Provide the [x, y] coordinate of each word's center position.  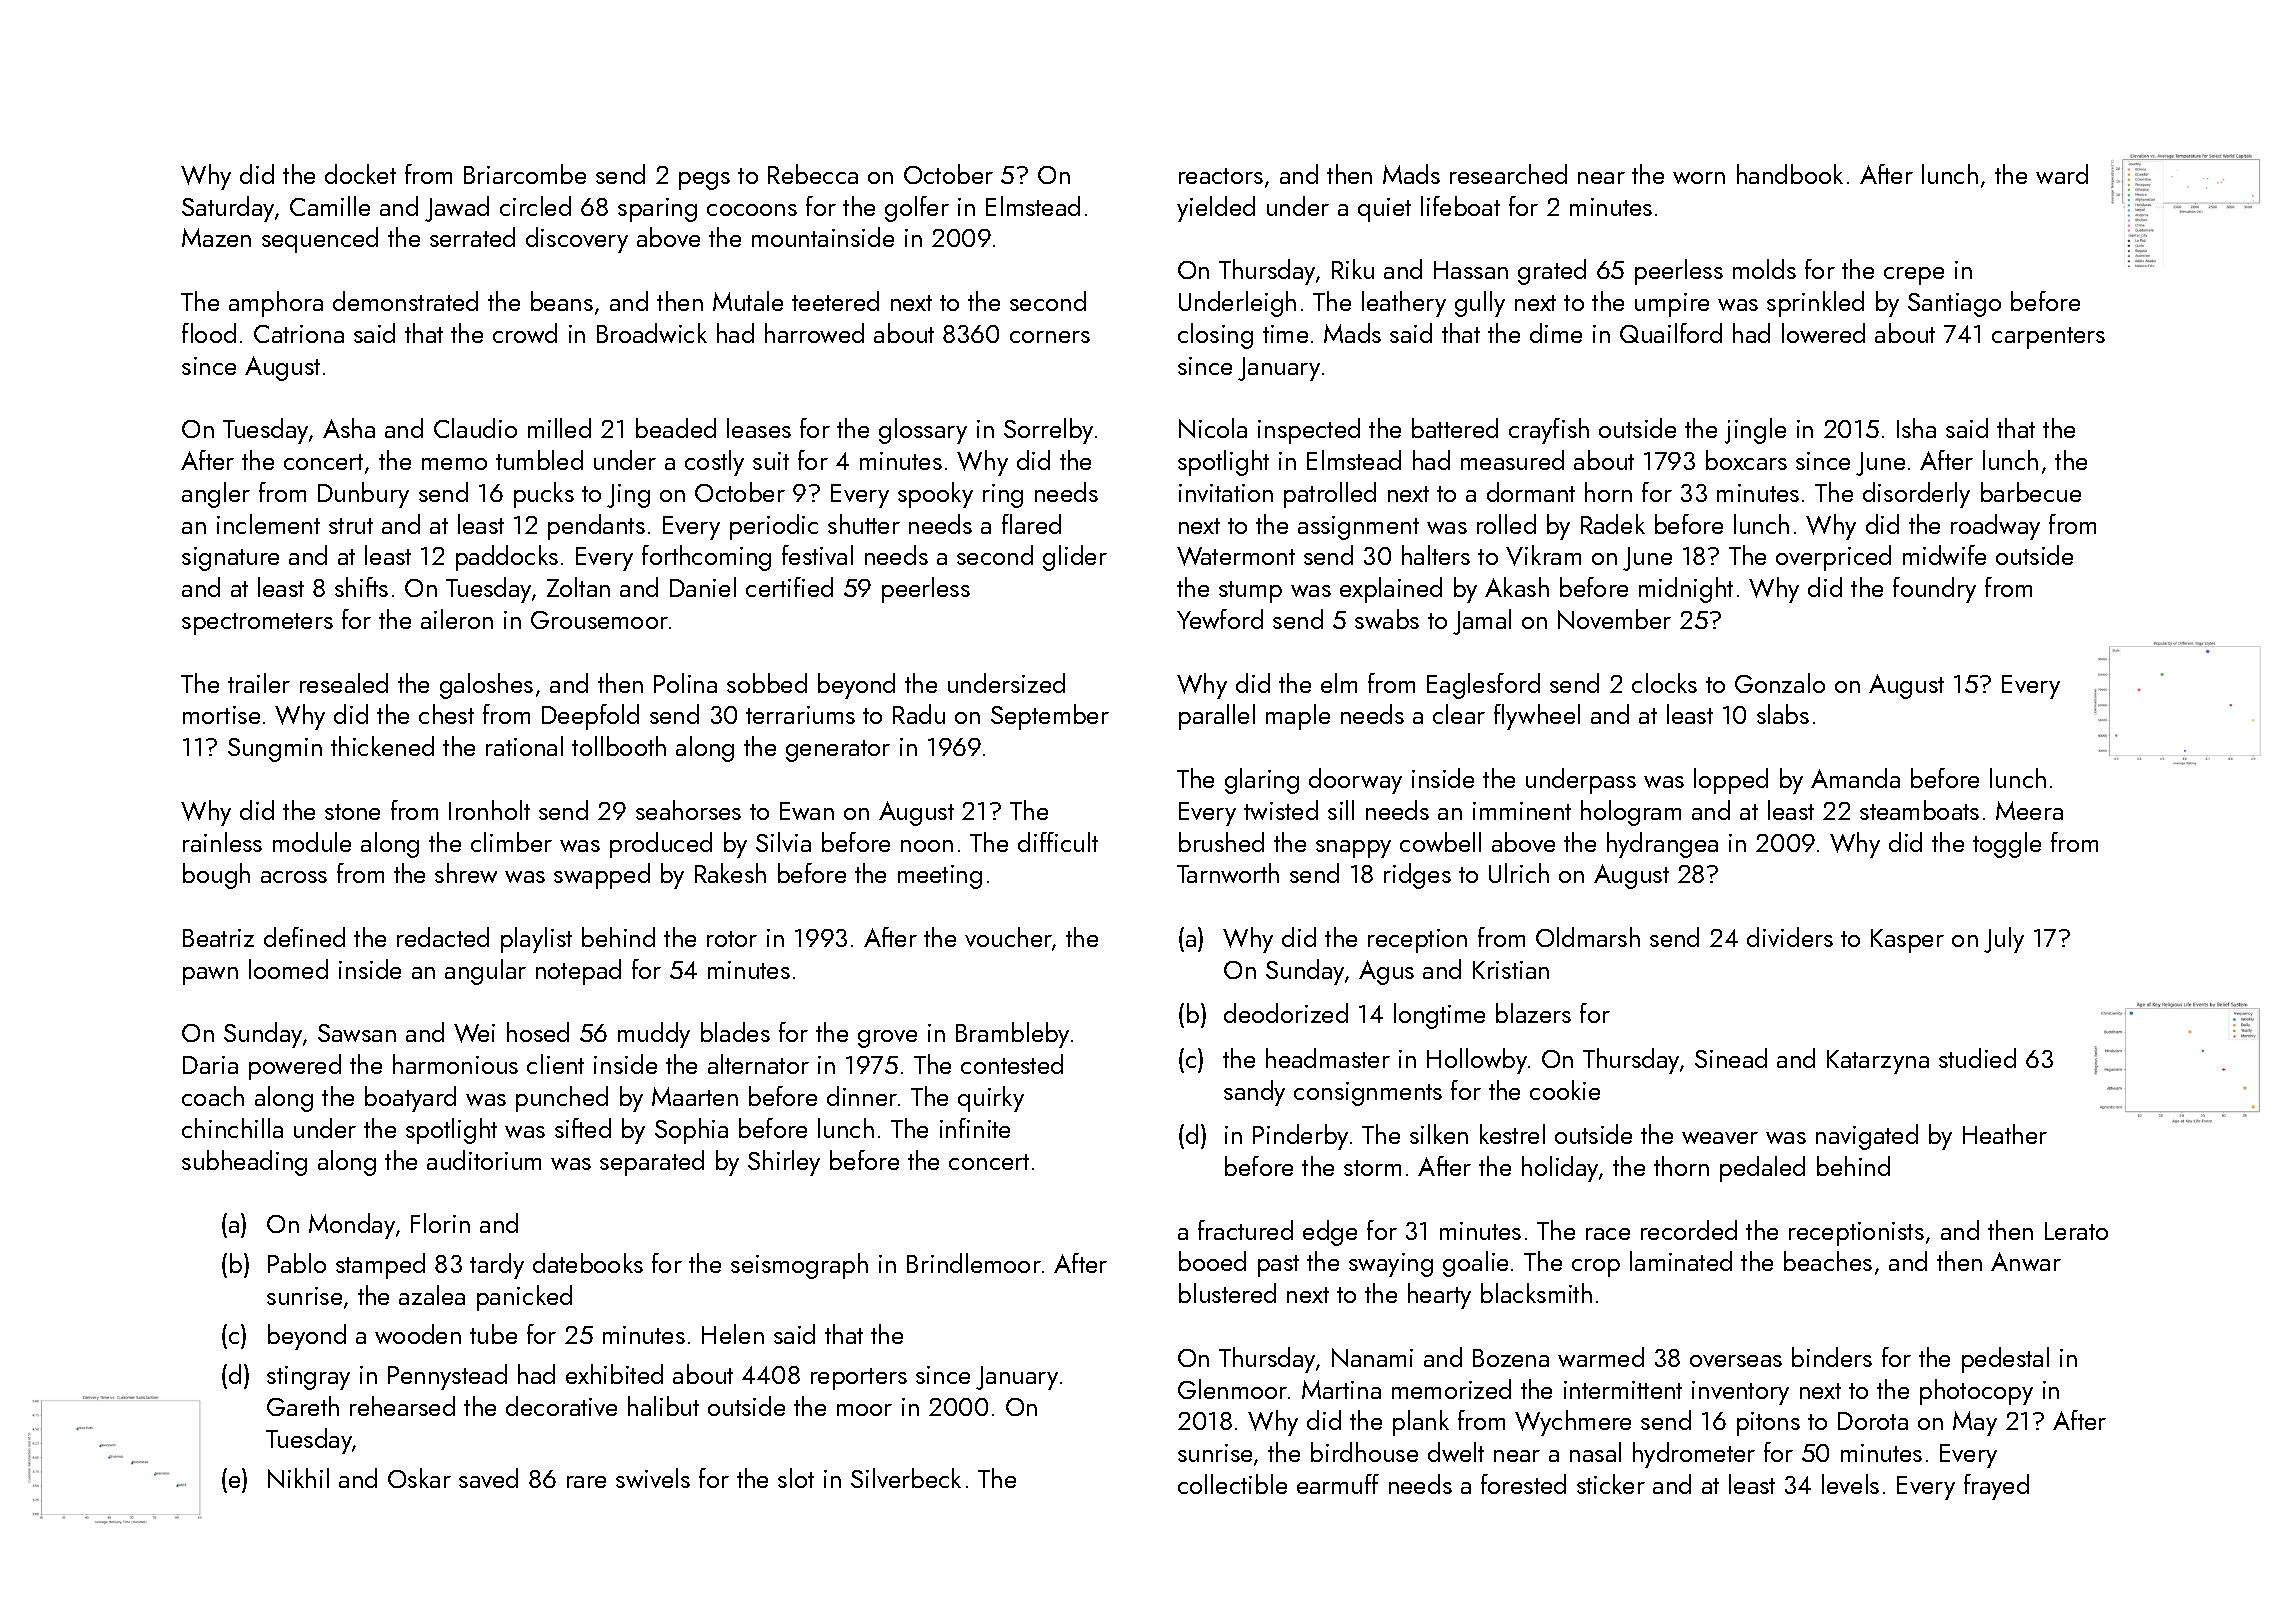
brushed [1221, 842]
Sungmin [275, 750]
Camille [330, 206]
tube [493, 1334]
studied [1977, 1058]
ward [2062, 174]
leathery [1404, 304]
